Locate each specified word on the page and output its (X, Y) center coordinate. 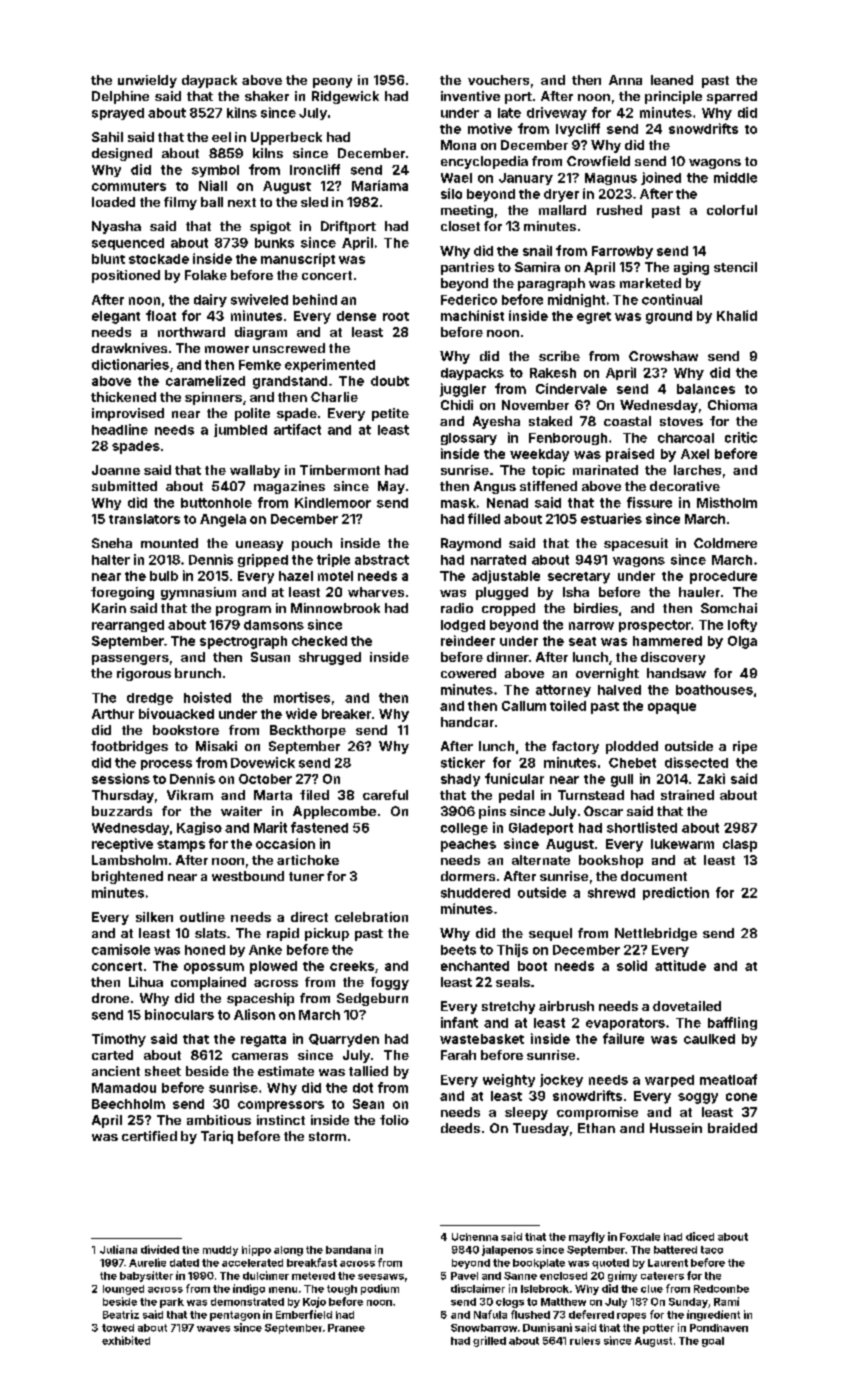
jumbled (240, 430)
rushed (619, 210)
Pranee (346, 1328)
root (396, 316)
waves (213, 1329)
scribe (559, 356)
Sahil (107, 137)
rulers (585, 1341)
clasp (740, 845)
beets (458, 950)
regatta (263, 1041)
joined (661, 178)
